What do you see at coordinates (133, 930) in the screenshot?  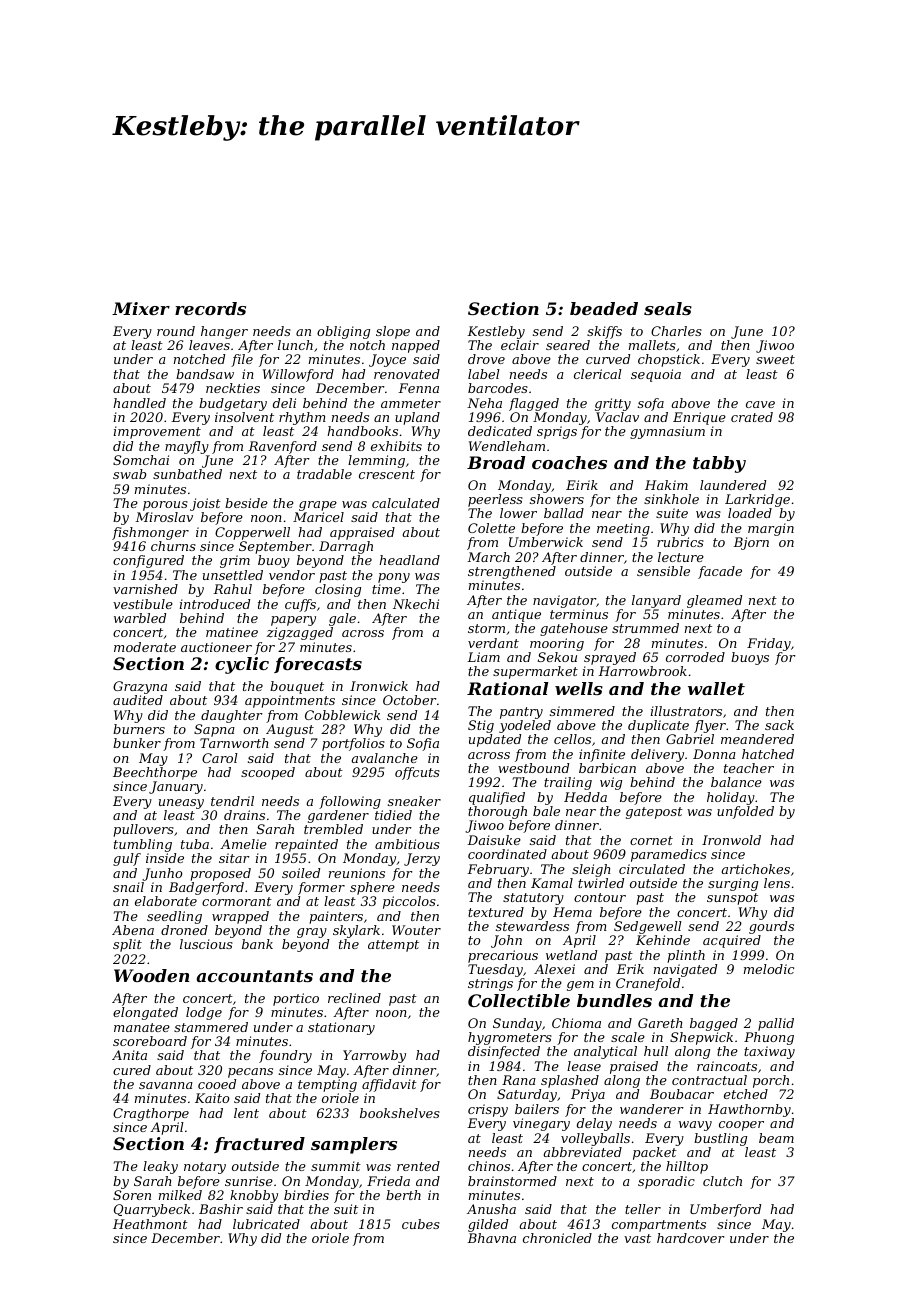 I see `Abena` at bounding box center [133, 930].
